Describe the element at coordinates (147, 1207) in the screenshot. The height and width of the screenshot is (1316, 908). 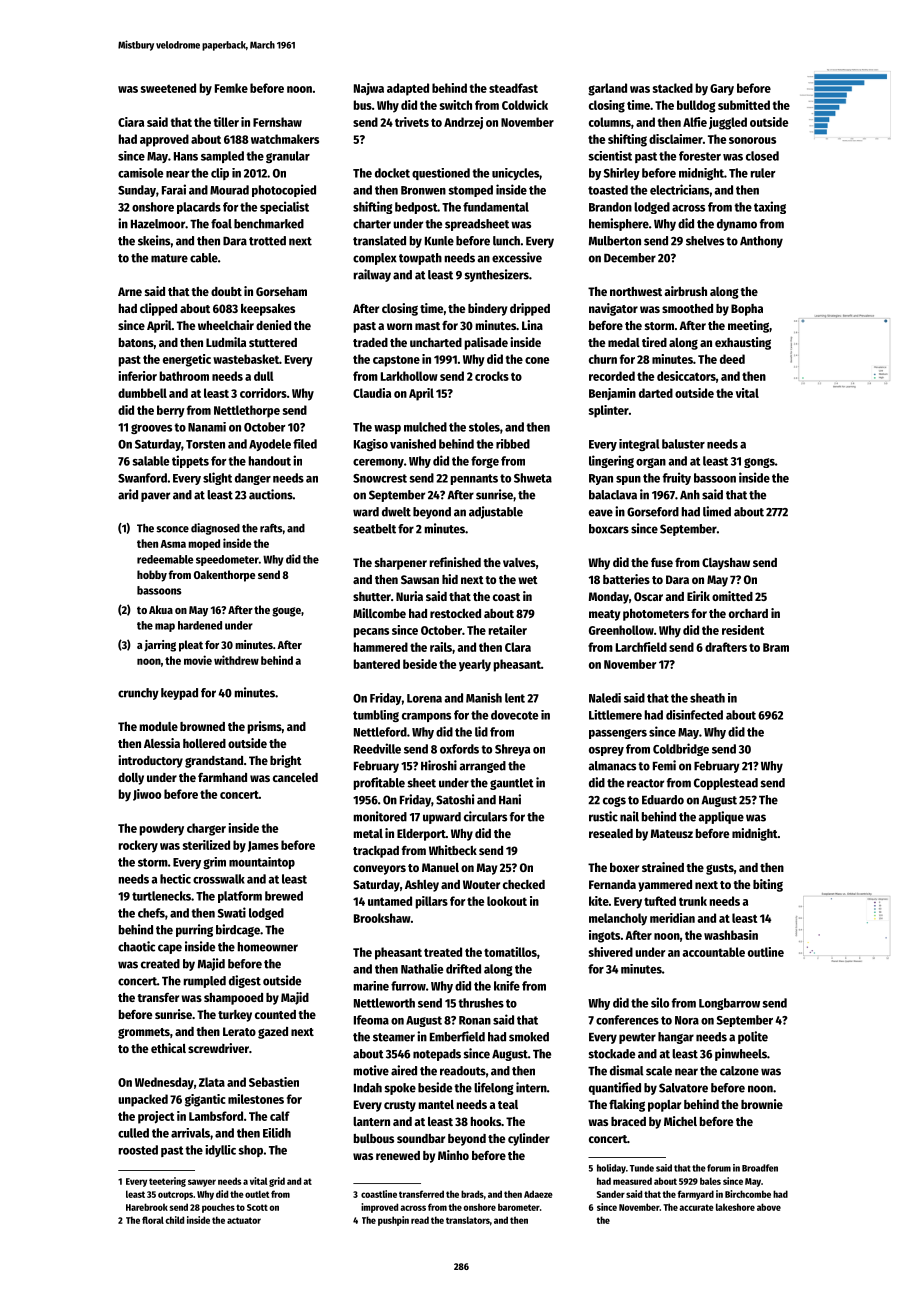
I see `Harebrook` at that location.
